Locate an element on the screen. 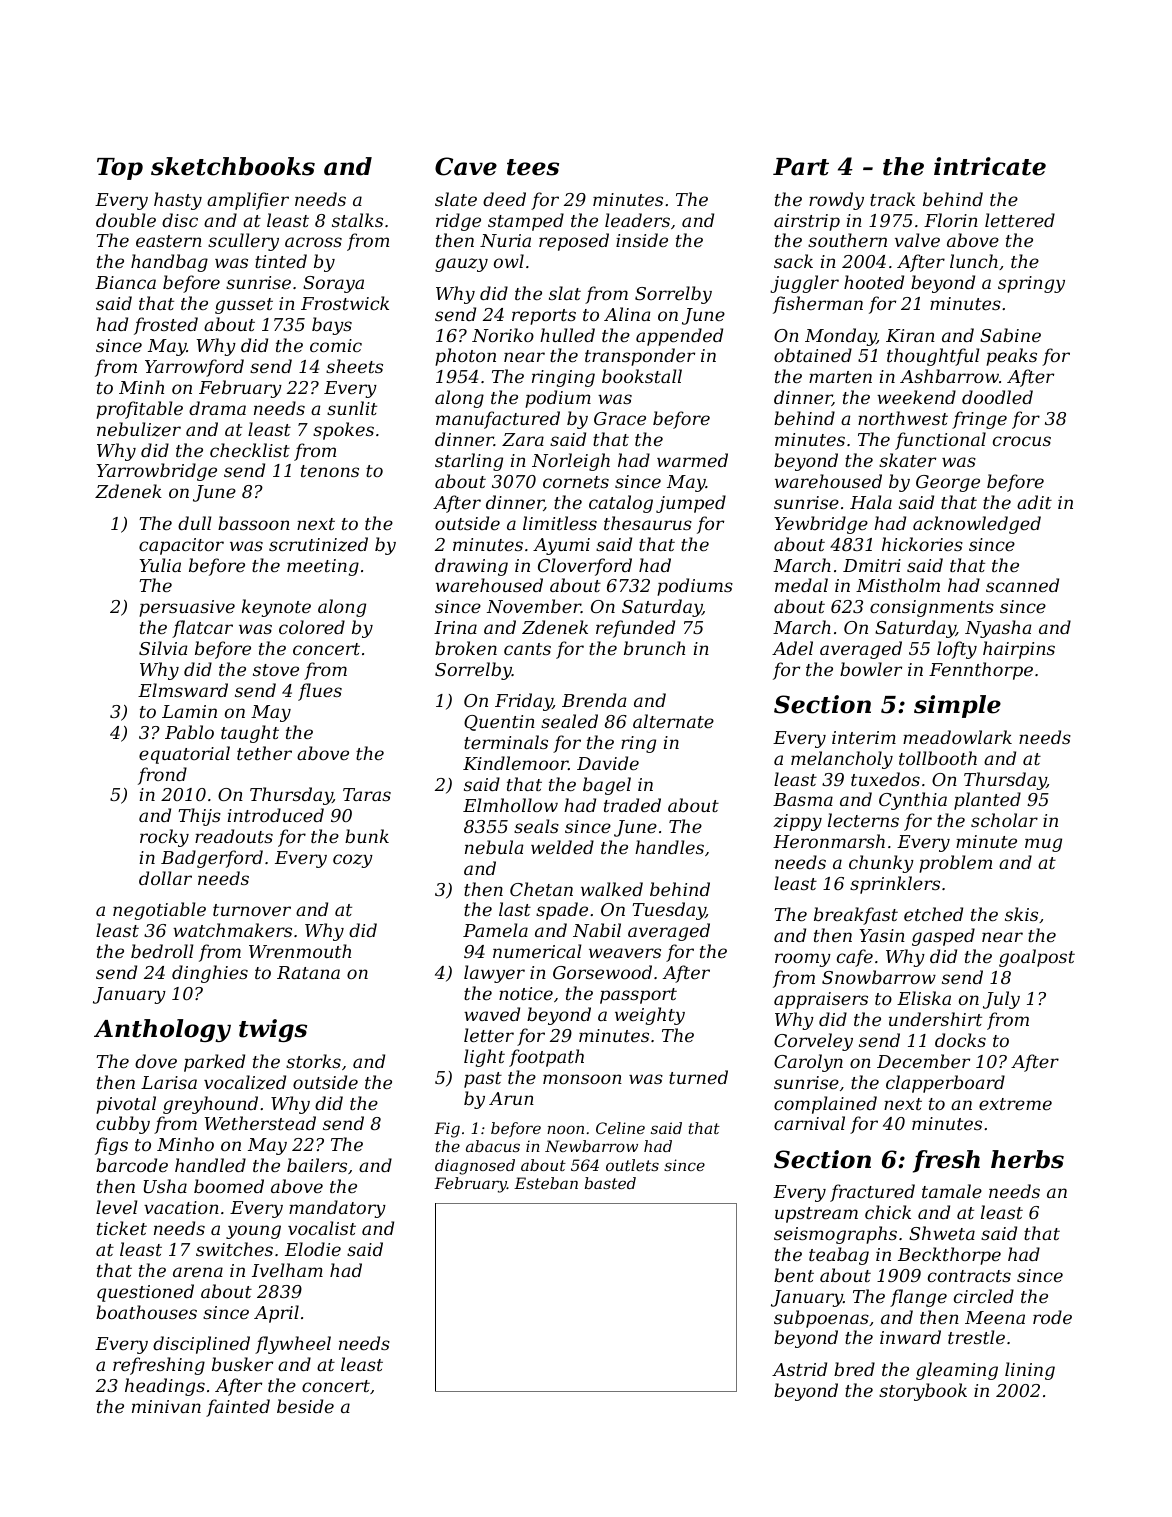 The image size is (1172, 1517). Part is located at coordinates (801, 167).
